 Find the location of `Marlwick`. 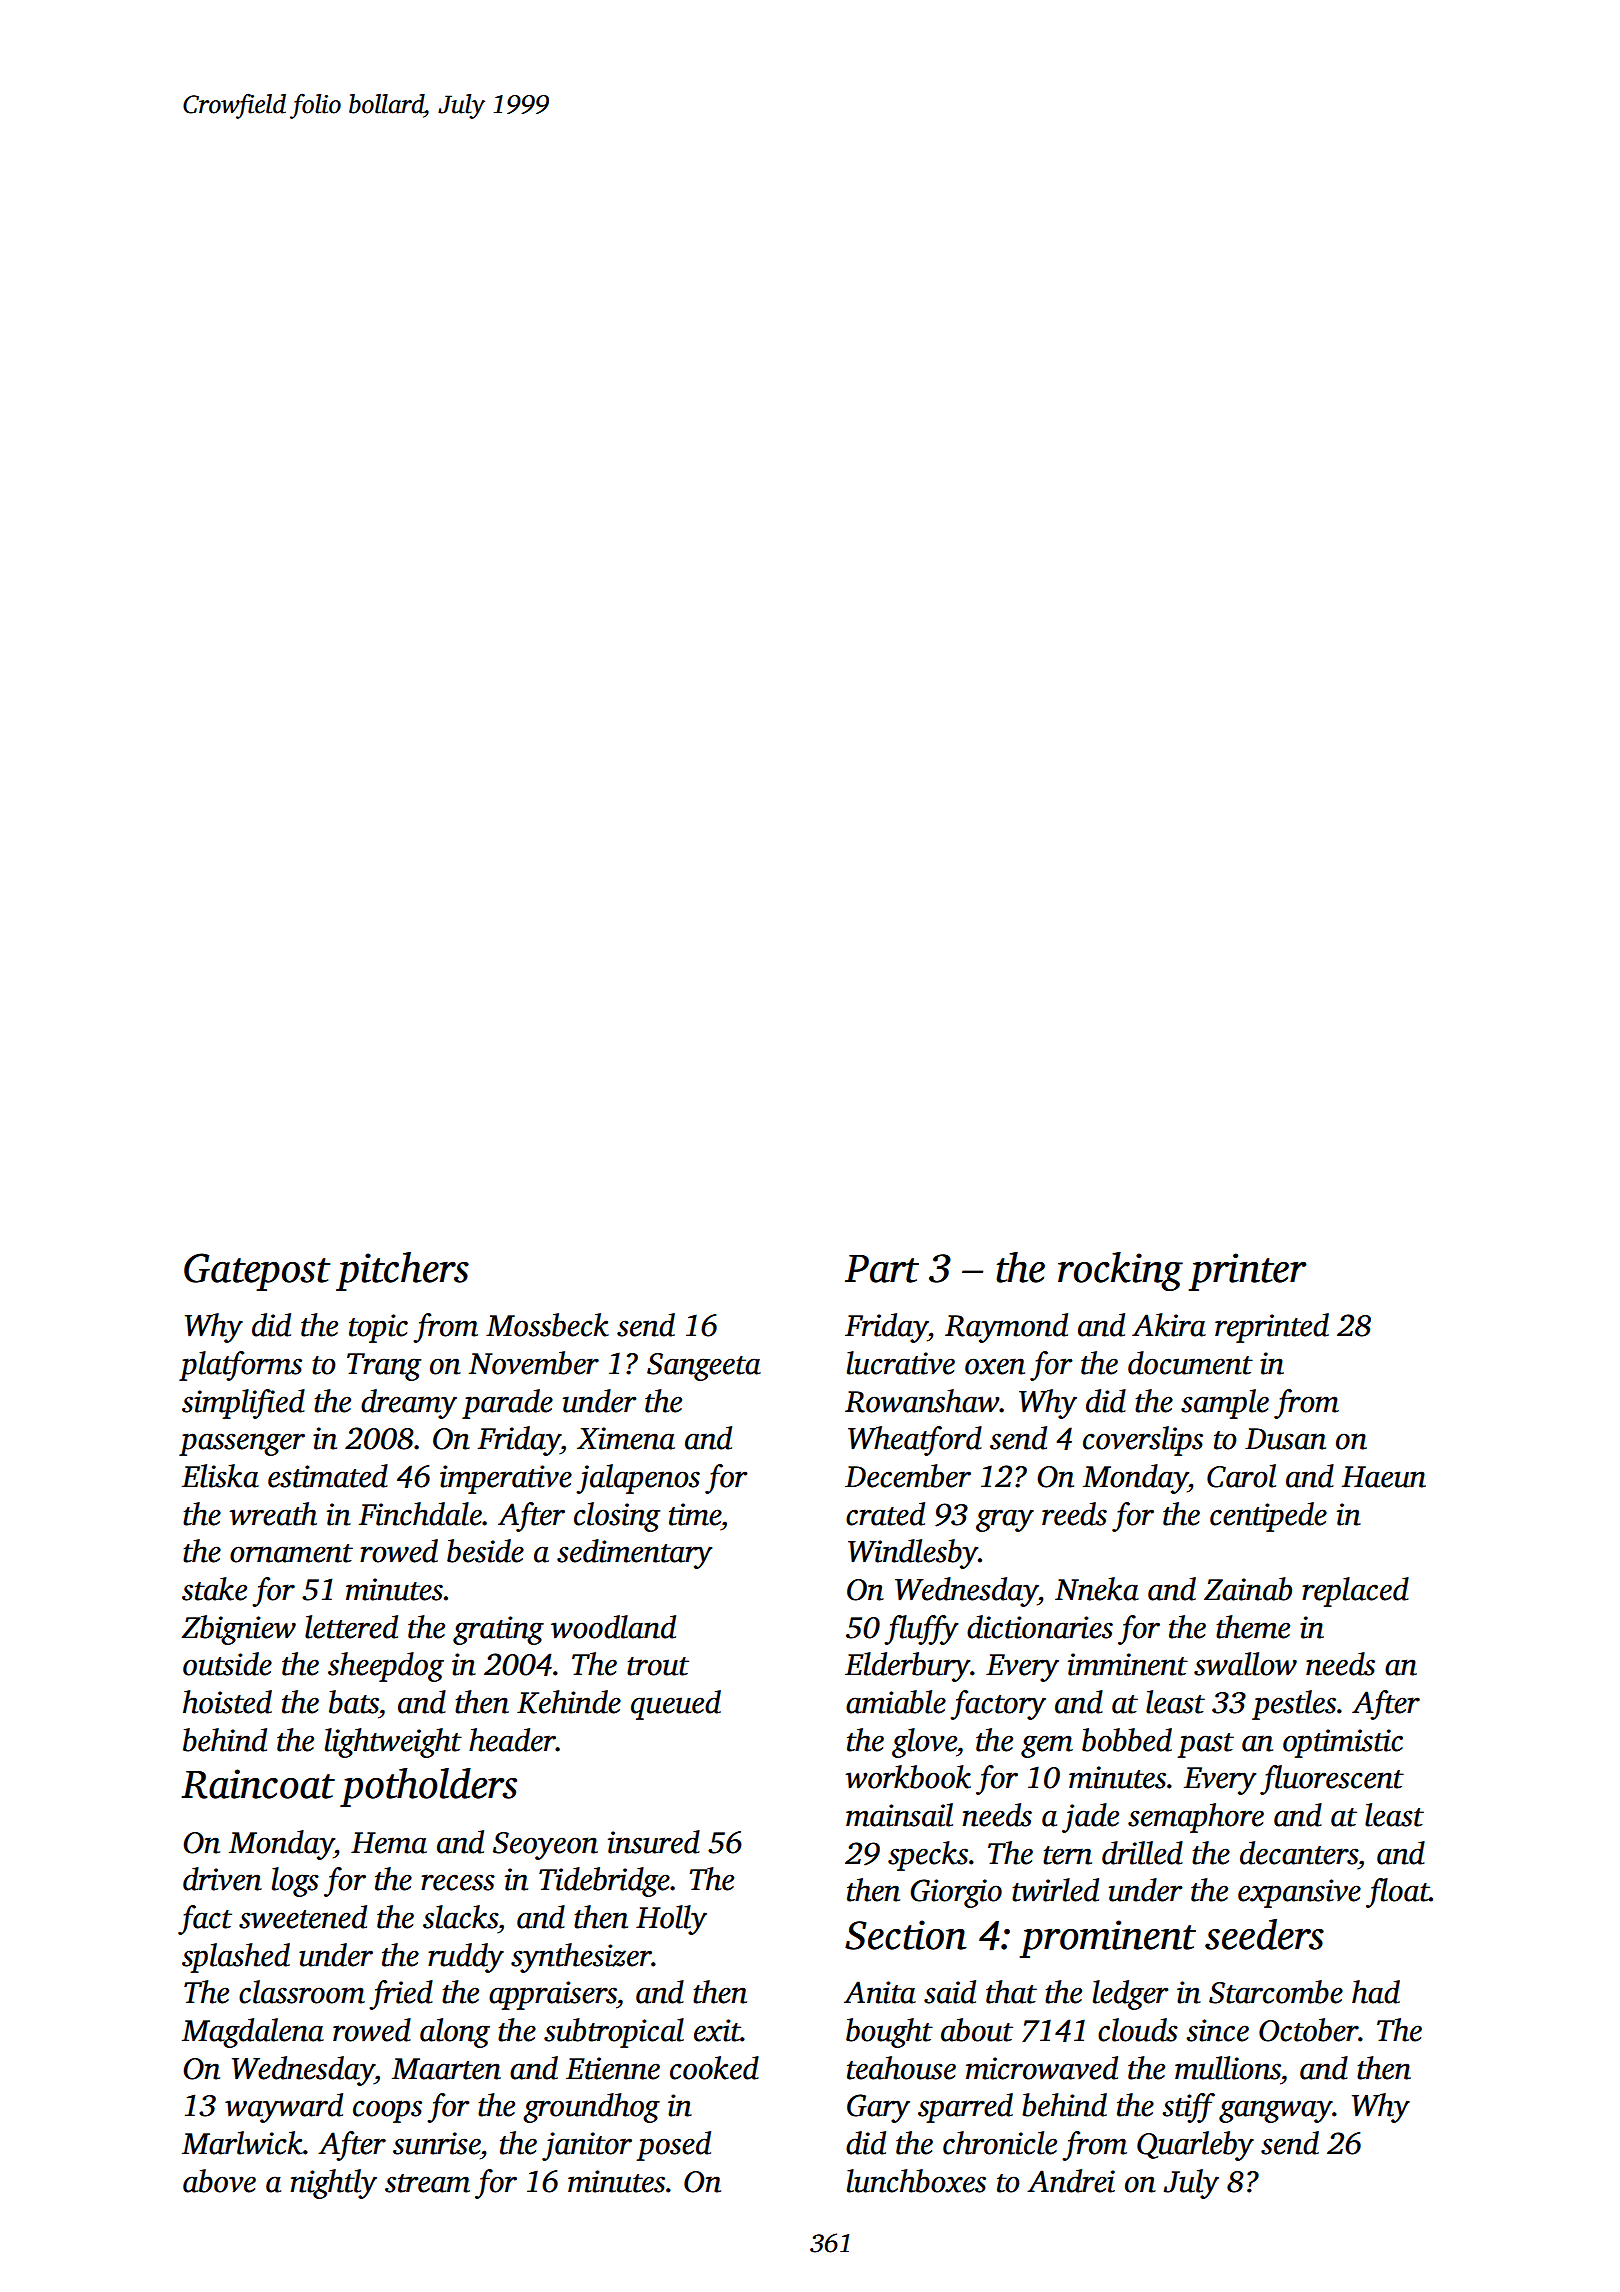

Marlwick is located at coordinates (242, 2143).
